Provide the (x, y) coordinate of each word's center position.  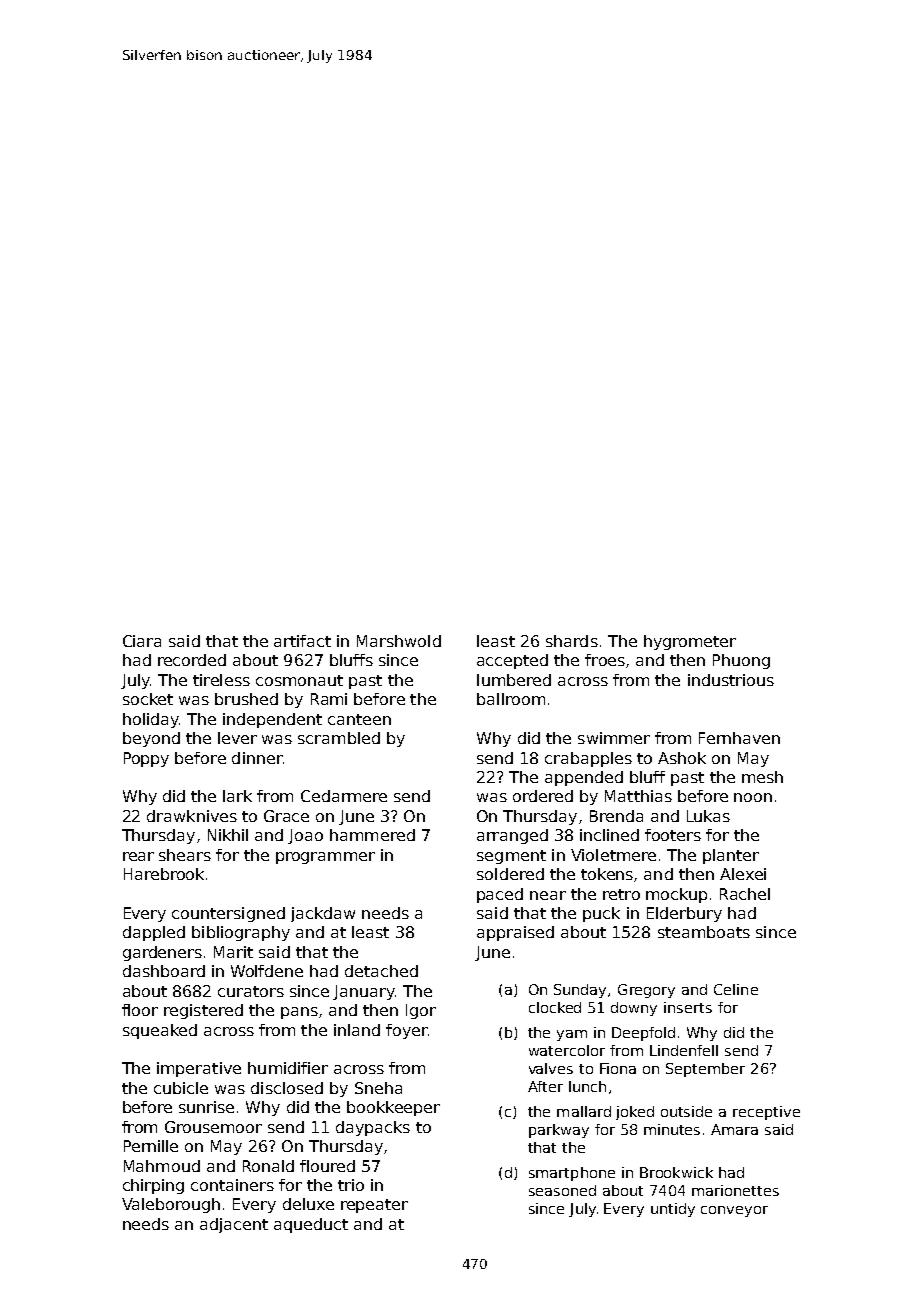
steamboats (704, 932)
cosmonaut (299, 680)
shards (572, 641)
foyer (407, 1031)
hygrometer (690, 642)
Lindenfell (684, 1050)
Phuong (741, 661)
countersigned (228, 914)
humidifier (288, 1068)
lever (237, 738)
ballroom (511, 699)
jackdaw (323, 914)
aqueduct (311, 1225)
